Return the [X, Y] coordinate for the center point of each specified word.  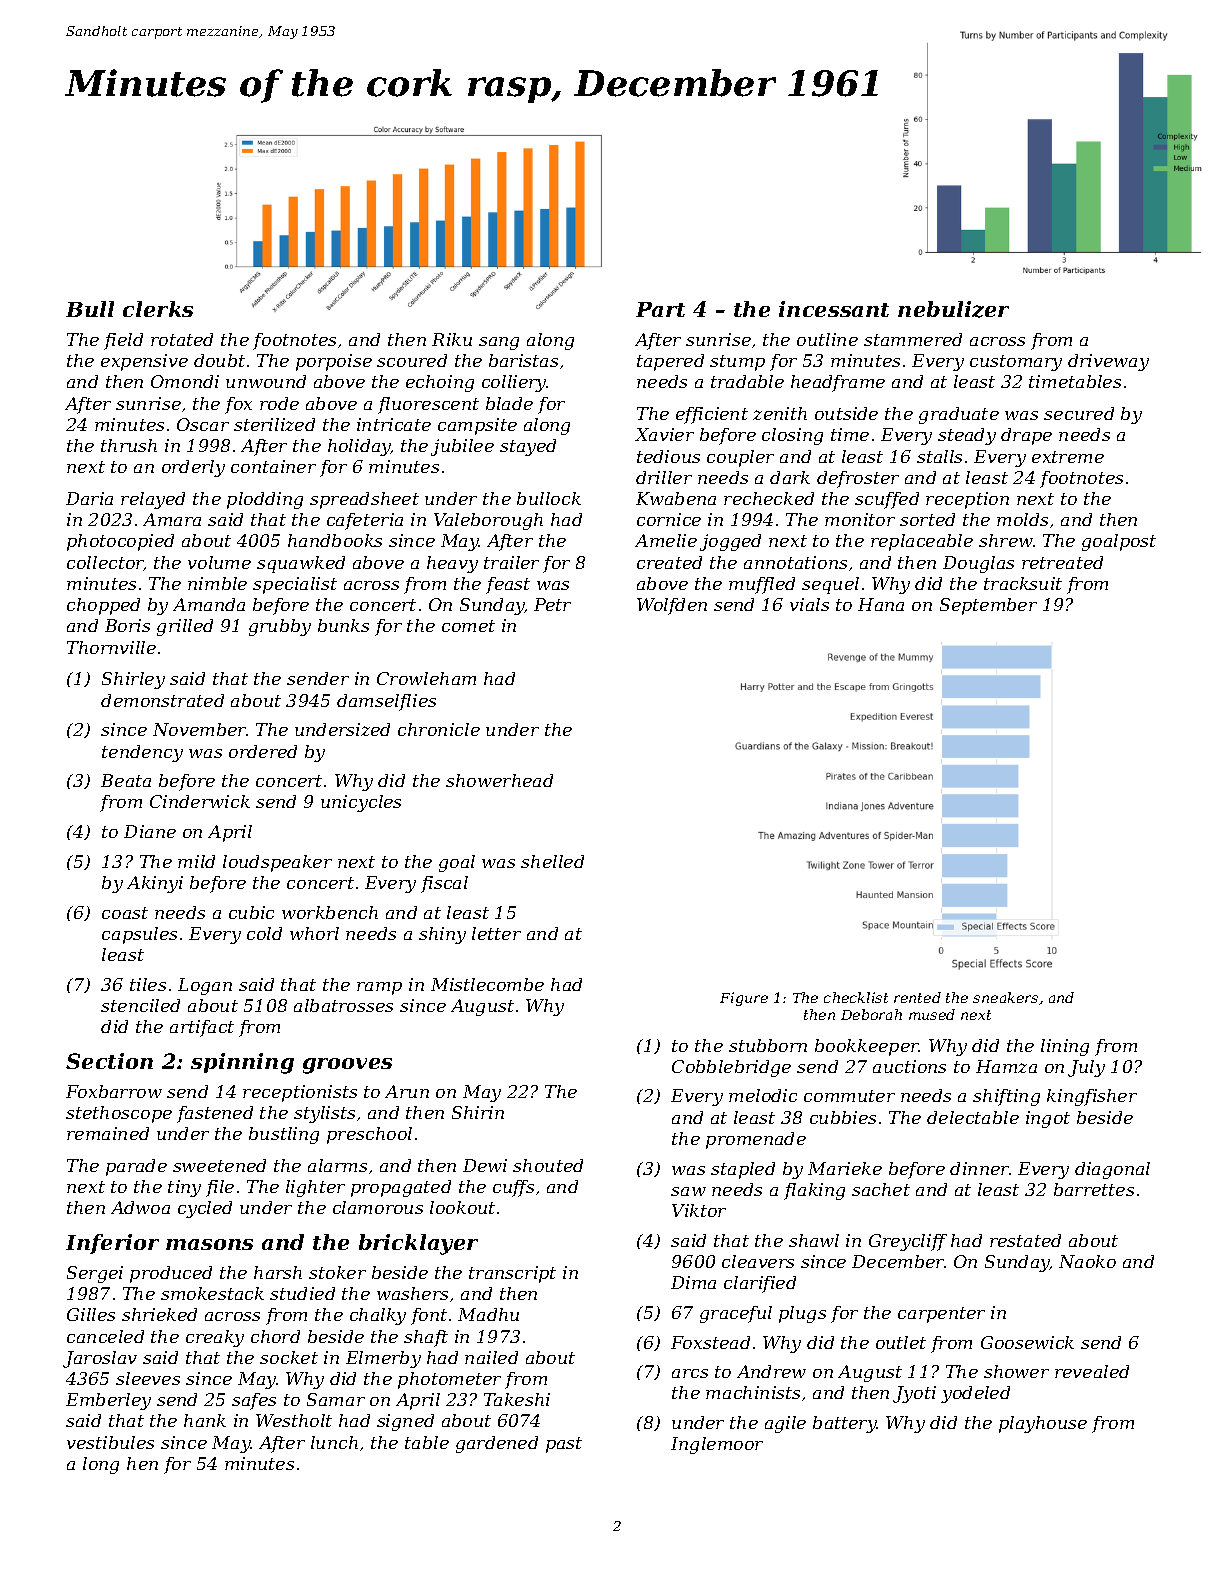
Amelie [666, 540]
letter [496, 933]
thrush [129, 445]
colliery [514, 383]
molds [1022, 519]
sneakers [1005, 997]
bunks [343, 625]
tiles [148, 984]
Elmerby [383, 1359]
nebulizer [953, 309]
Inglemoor [717, 1445]
